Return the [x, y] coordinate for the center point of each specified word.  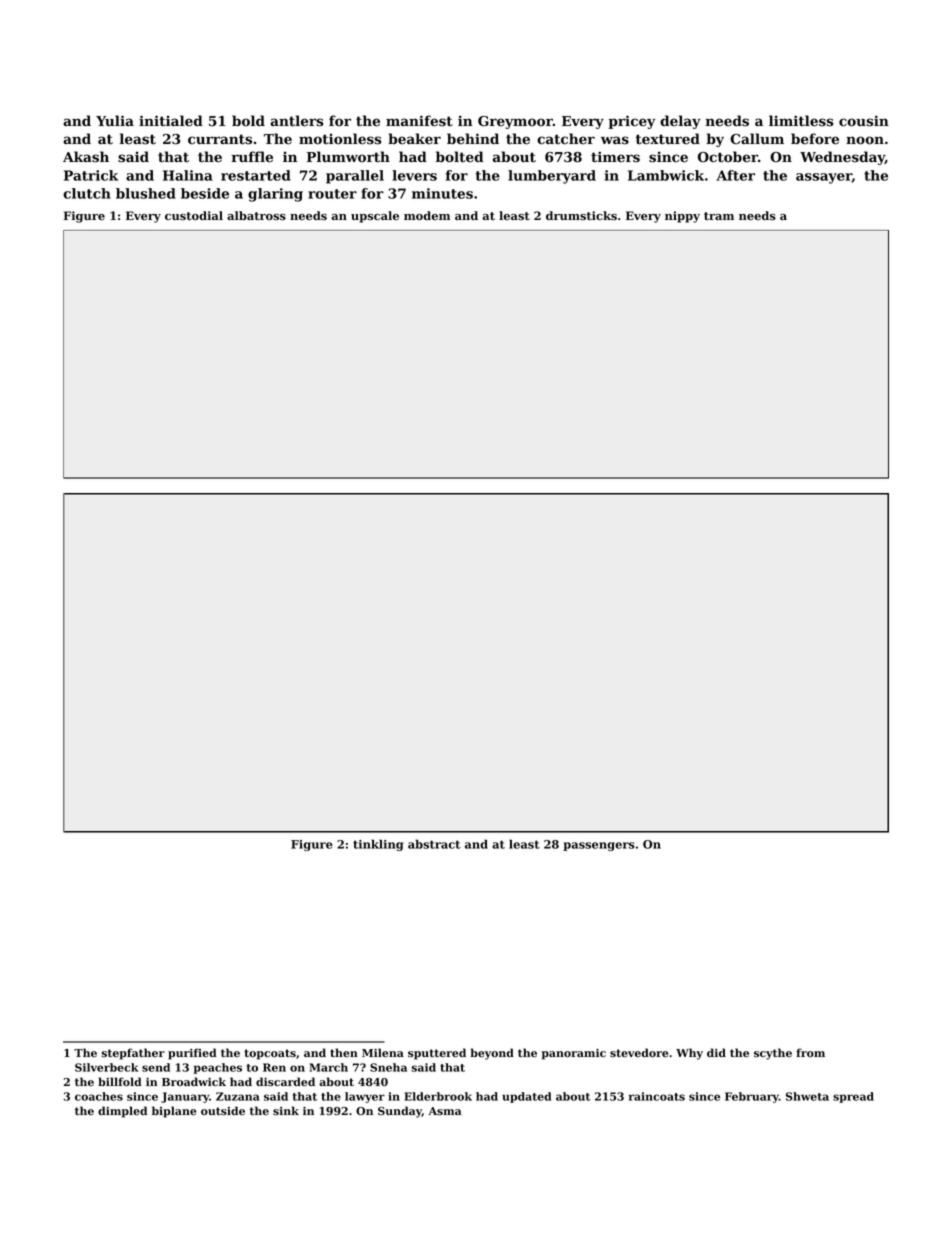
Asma [444, 1111]
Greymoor [515, 122]
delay [680, 122]
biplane [174, 1112]
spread [853, 1097]
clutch [87, 193]
